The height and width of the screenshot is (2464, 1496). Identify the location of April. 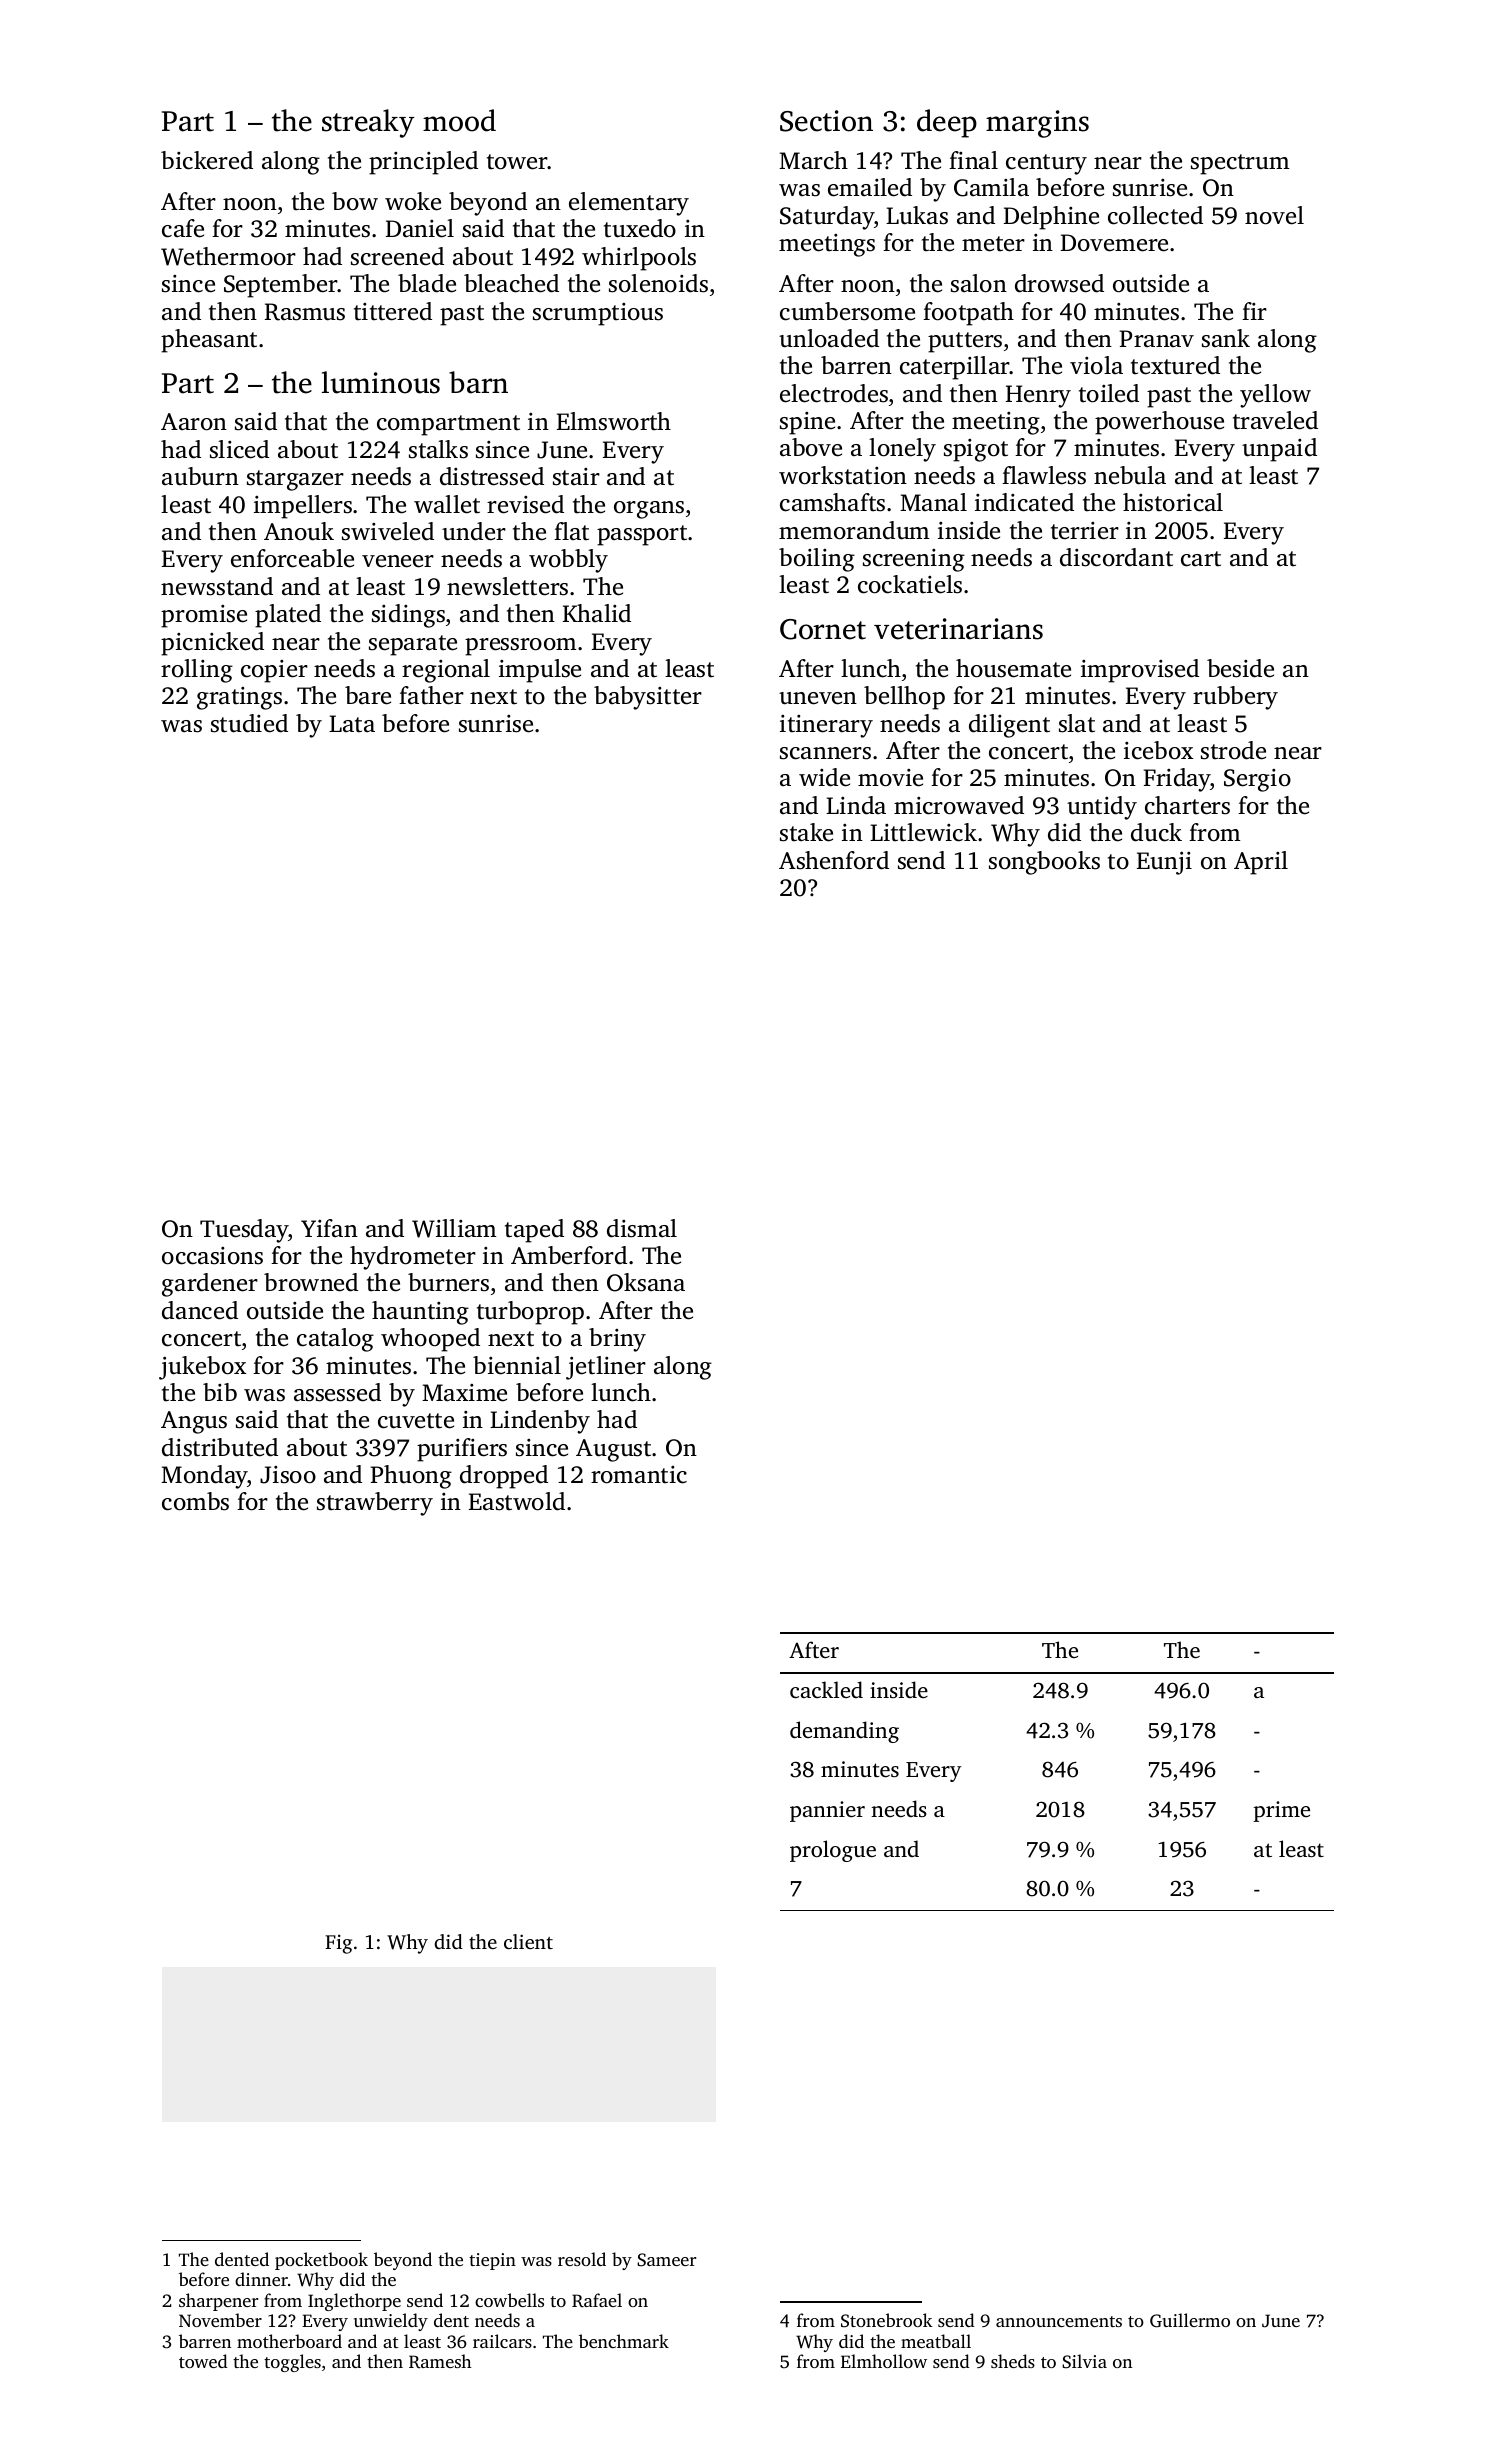
(1261, 863).
